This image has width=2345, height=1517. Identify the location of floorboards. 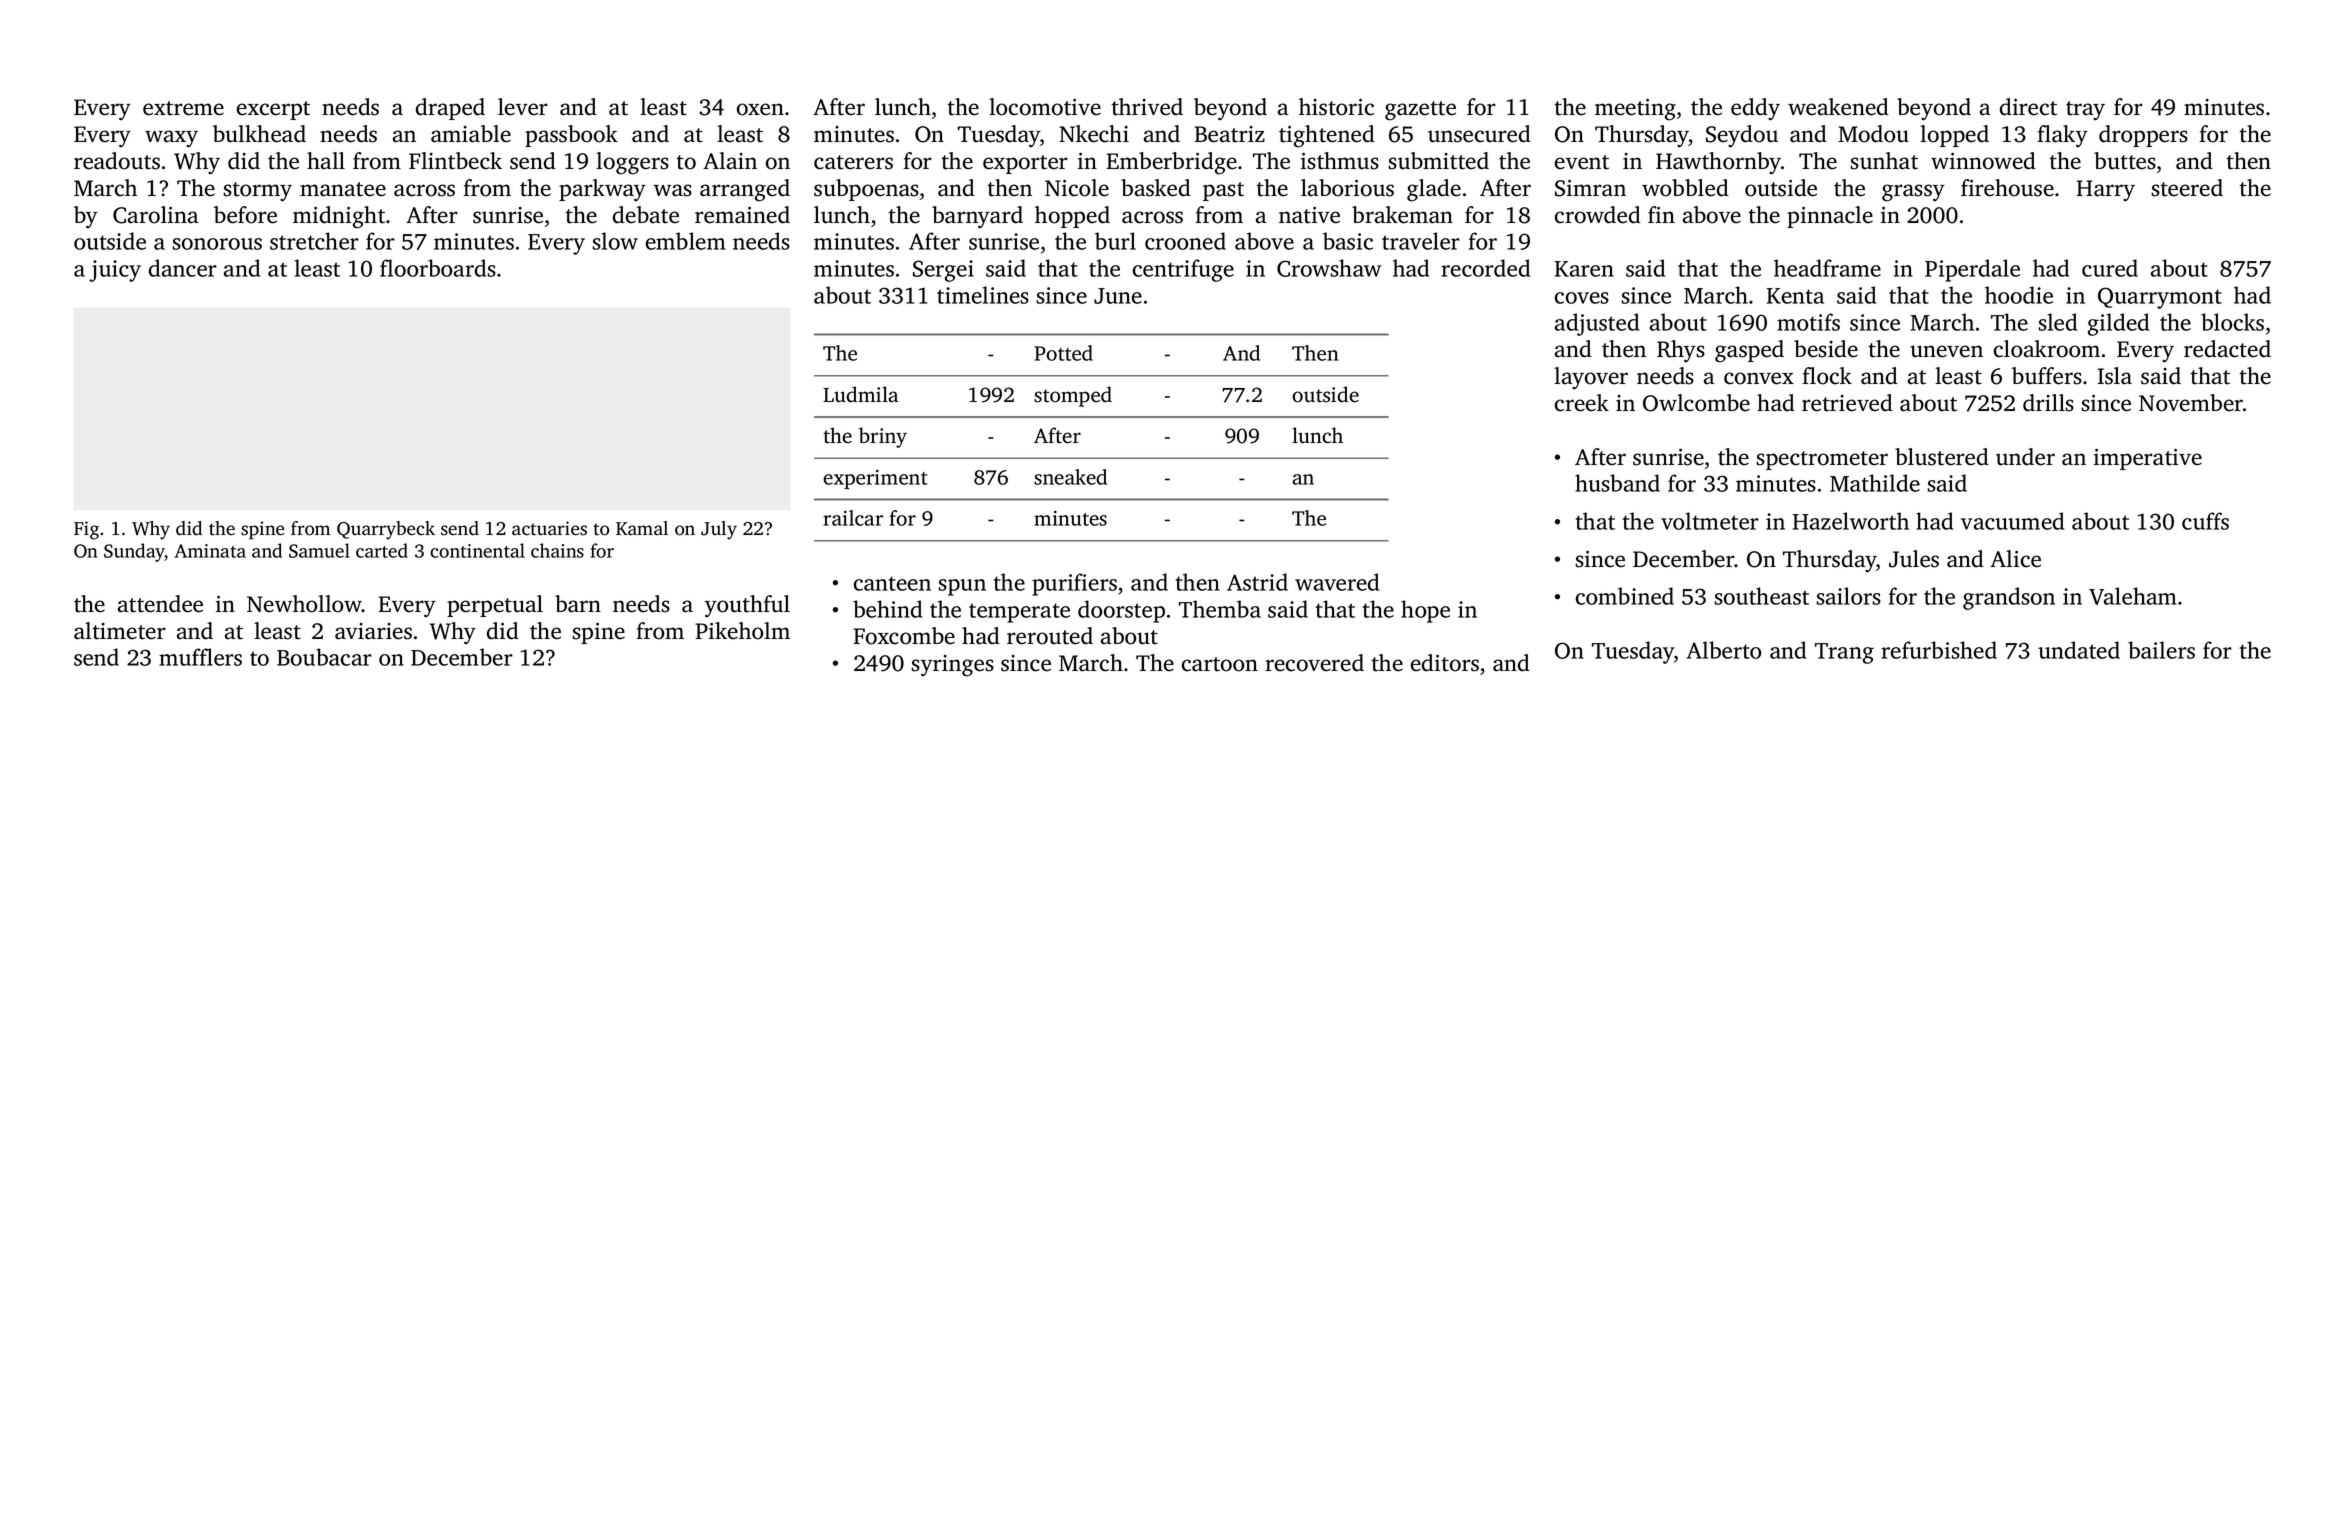
(438, 268).
